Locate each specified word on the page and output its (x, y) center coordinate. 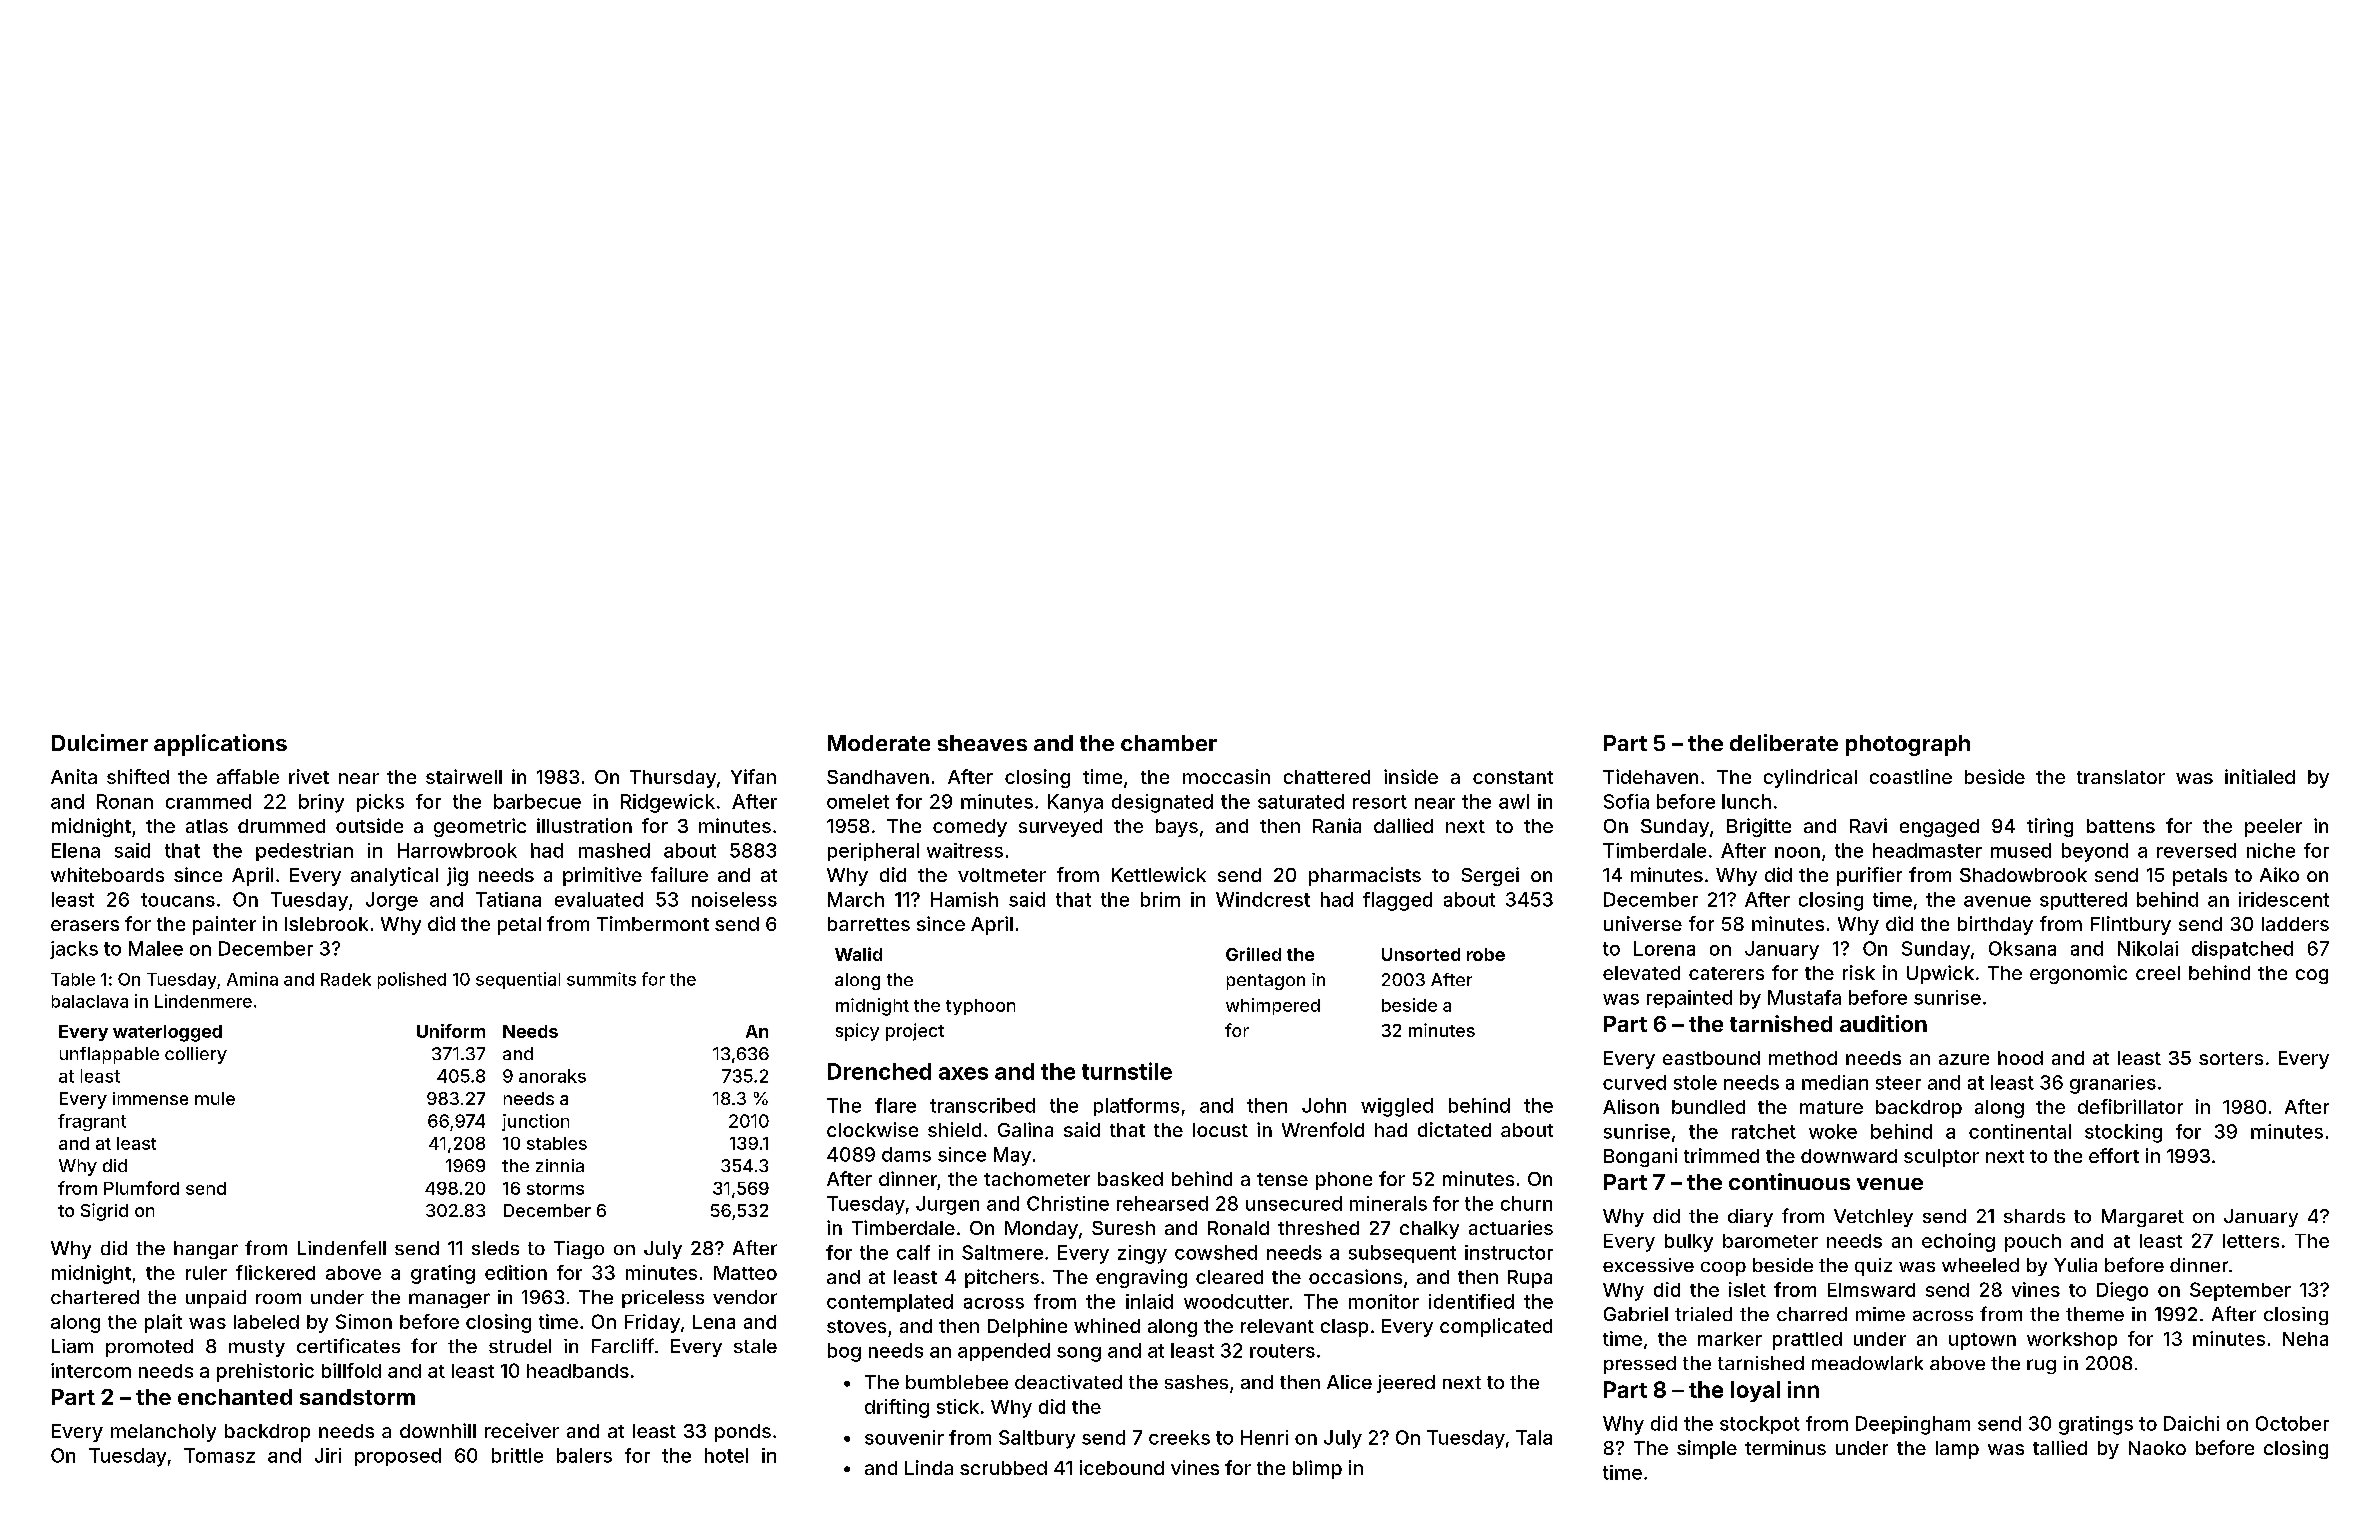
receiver (522, 1430)
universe (1643, 923)
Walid (858, 954)
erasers (85, 925)
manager (449, 1300)
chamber (1169, 743)
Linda (929, 1467)
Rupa (1530, 1279)
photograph (1908, 745)
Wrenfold (1323, 1129)
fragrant (92, 1122)
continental (2020, 1131)
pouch (2033, 1243)
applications (220, 745)
